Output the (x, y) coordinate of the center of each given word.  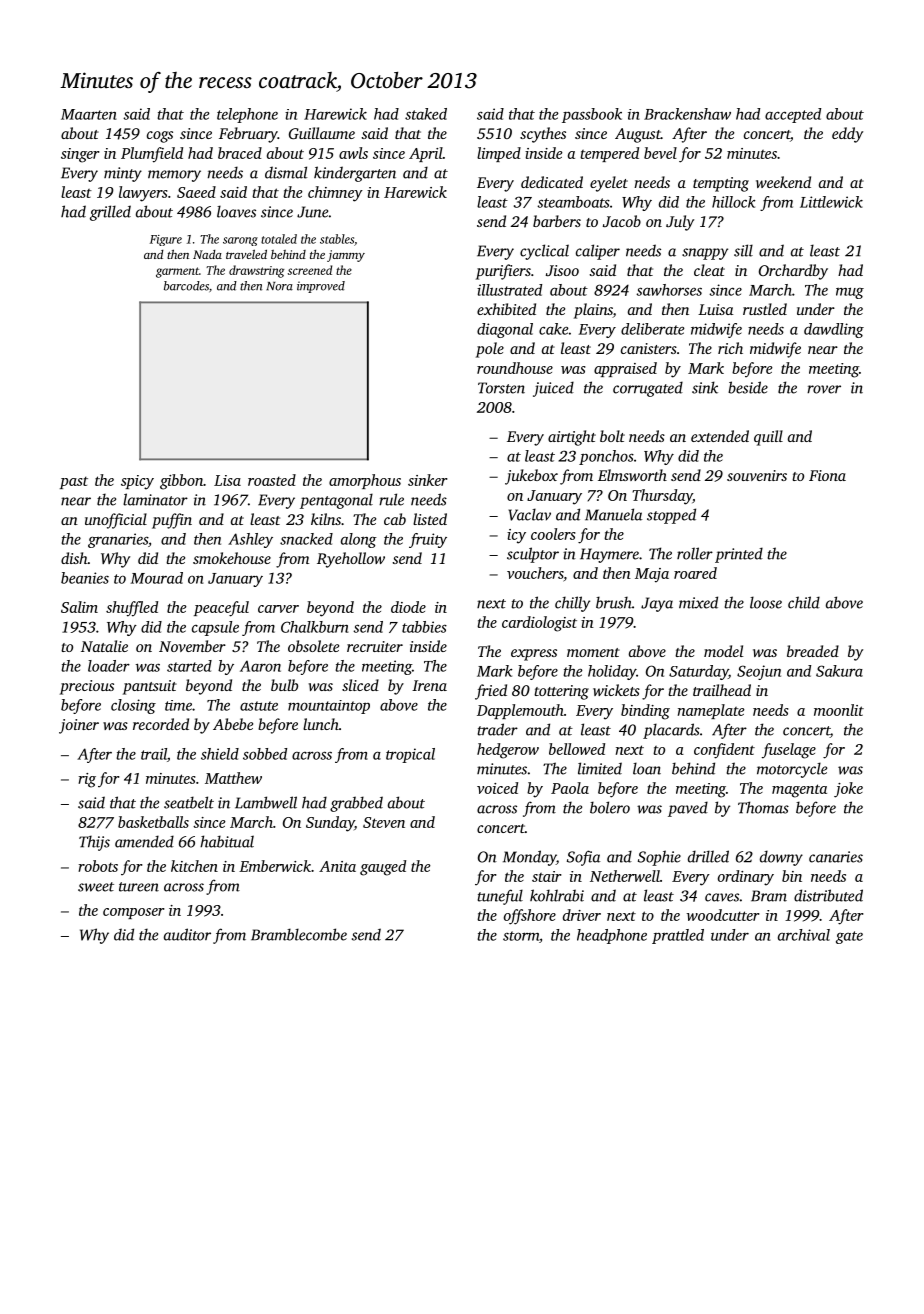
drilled (708, 856)
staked (426, 114)
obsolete (313, 646)
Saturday (698, 672)
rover (824, 389)
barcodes (186, 286)
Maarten (89, 114)
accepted (793, 115)
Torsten (501, 388)
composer (134, 913)
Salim (79, 607)
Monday (529, 858)
